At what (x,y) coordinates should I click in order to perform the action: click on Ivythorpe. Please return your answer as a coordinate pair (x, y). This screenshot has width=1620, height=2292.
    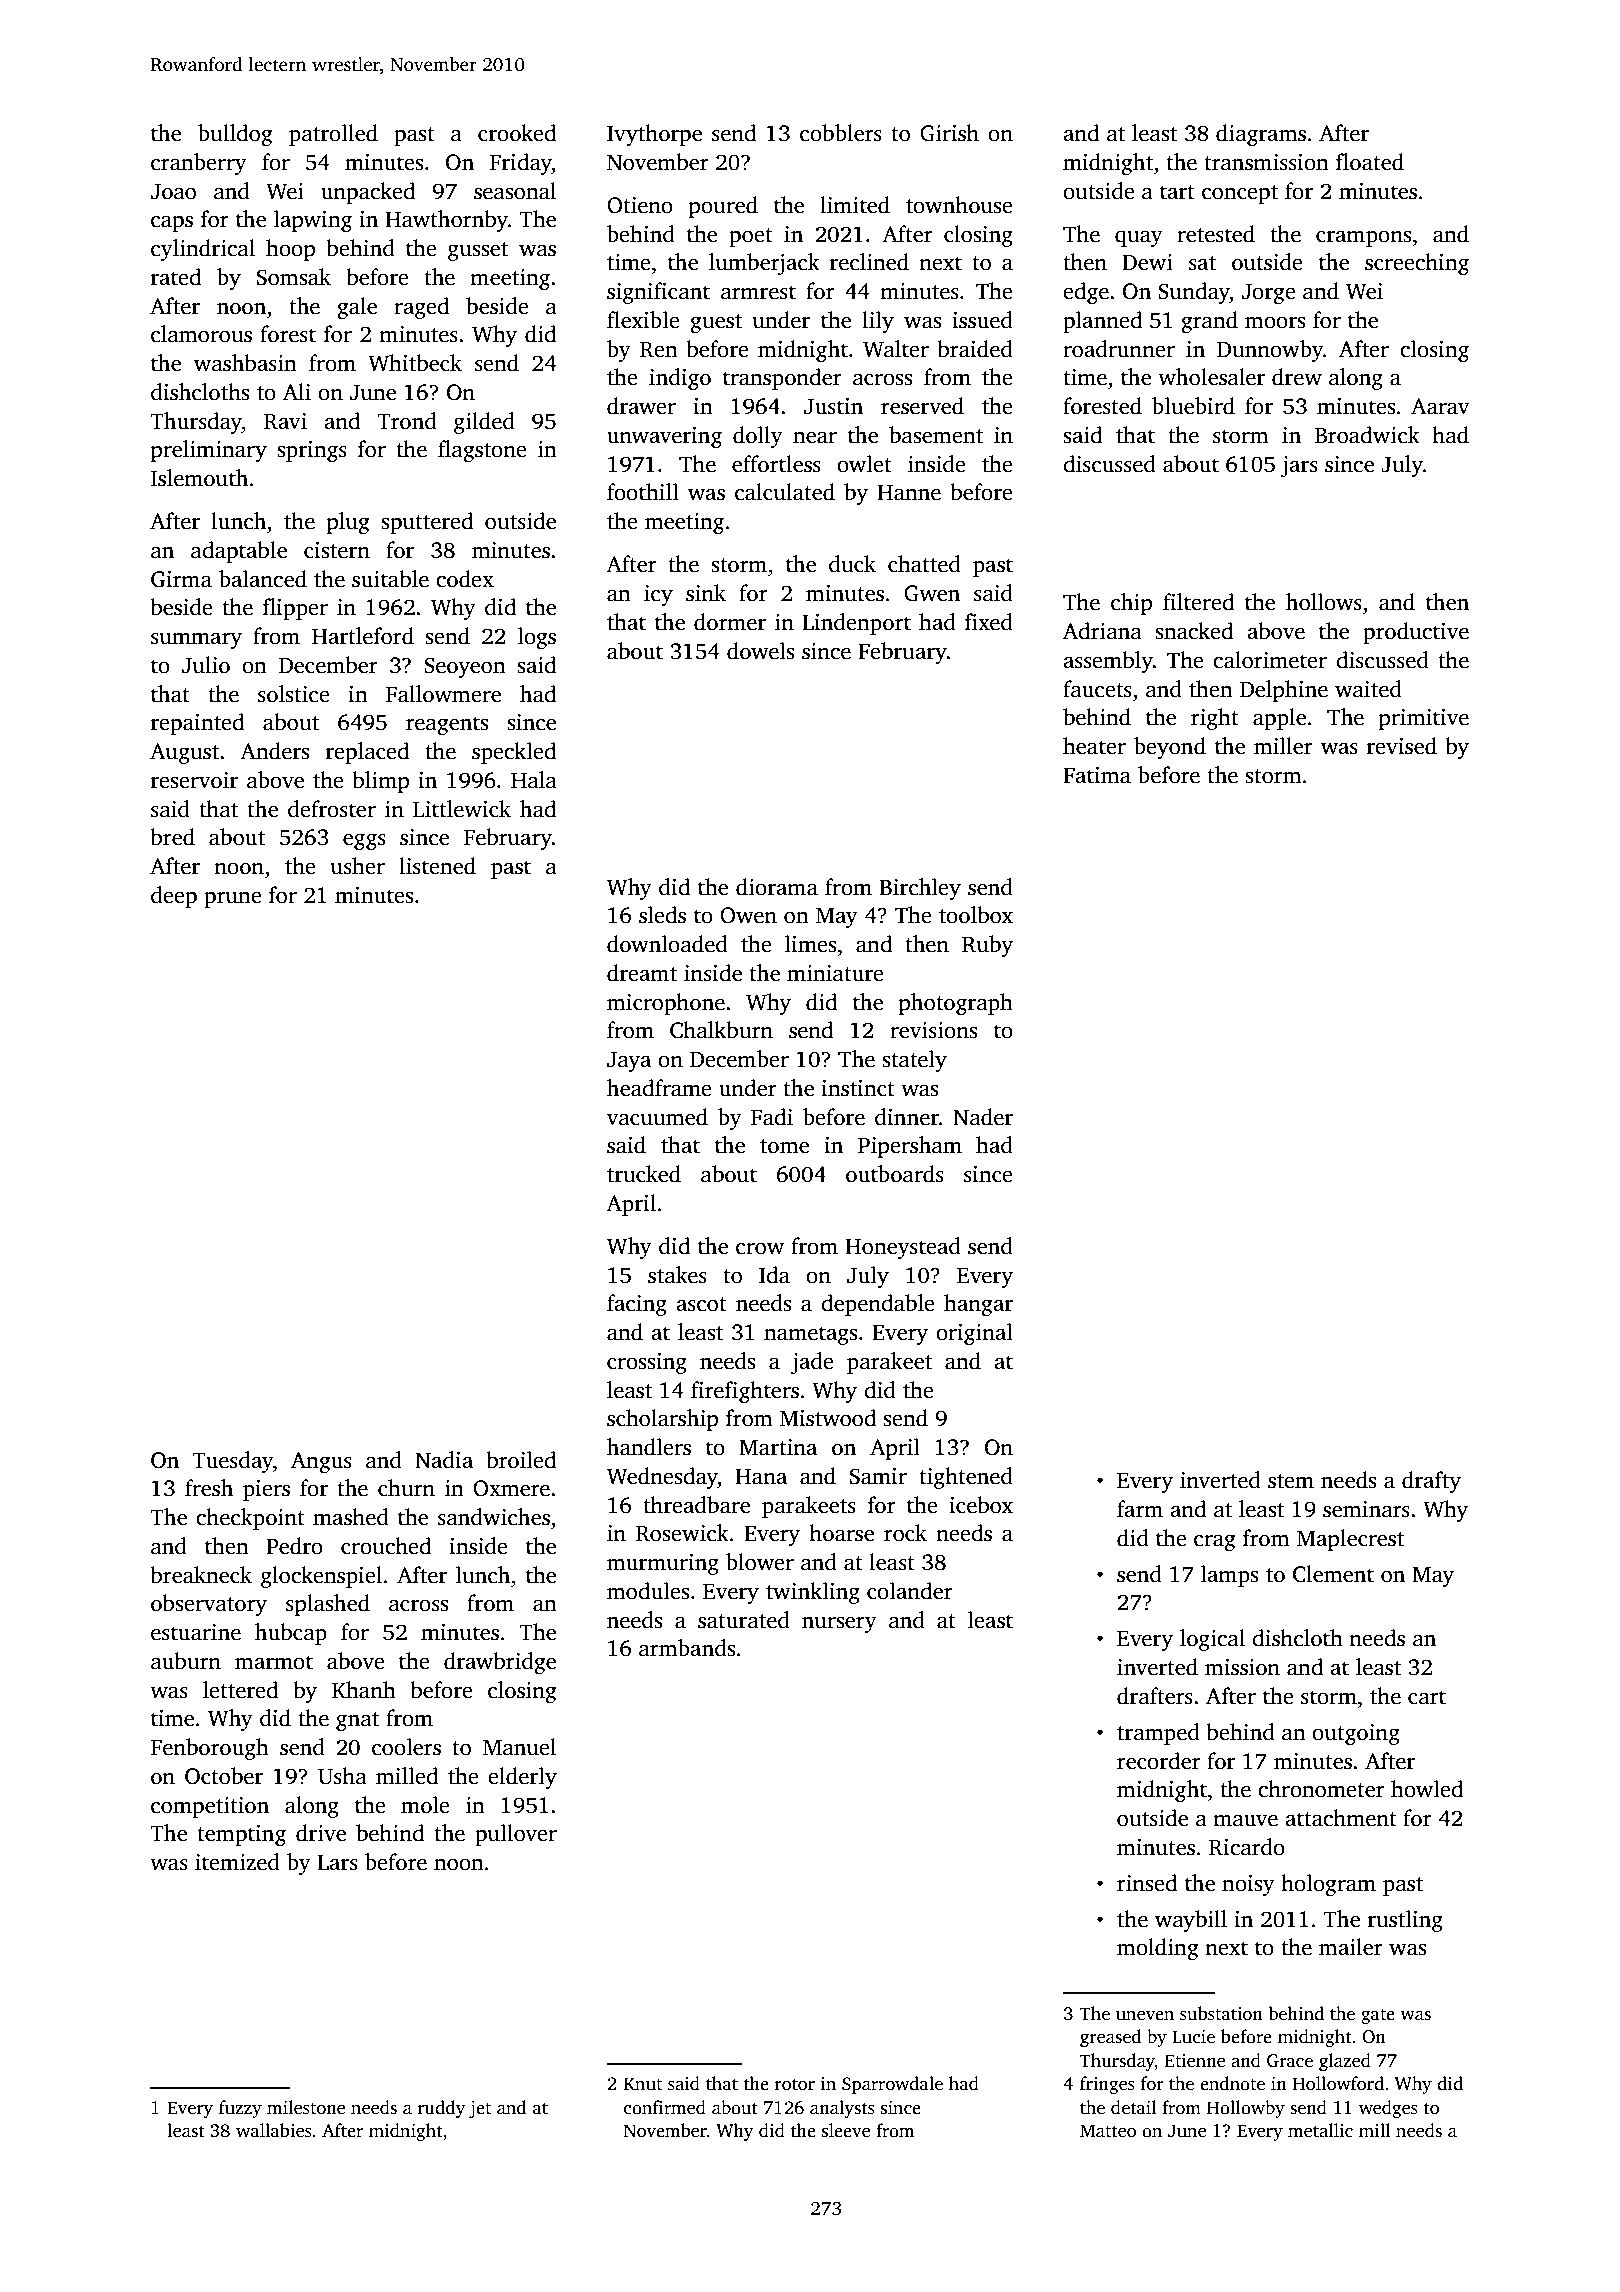
    Looking at the image, I should click on (654, 135).
